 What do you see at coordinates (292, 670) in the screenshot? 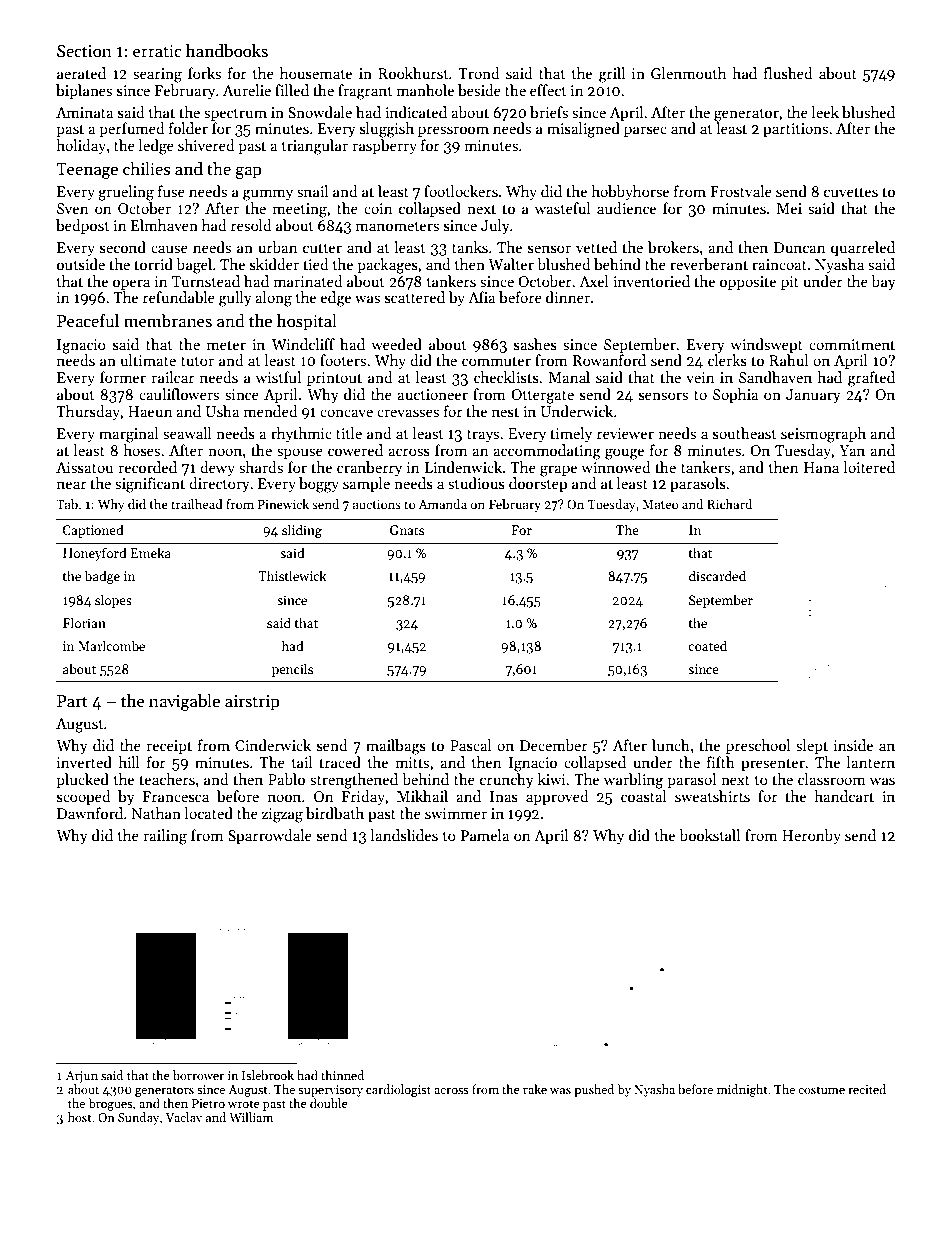
I see `pencils` at bounding box center [292, 670].
